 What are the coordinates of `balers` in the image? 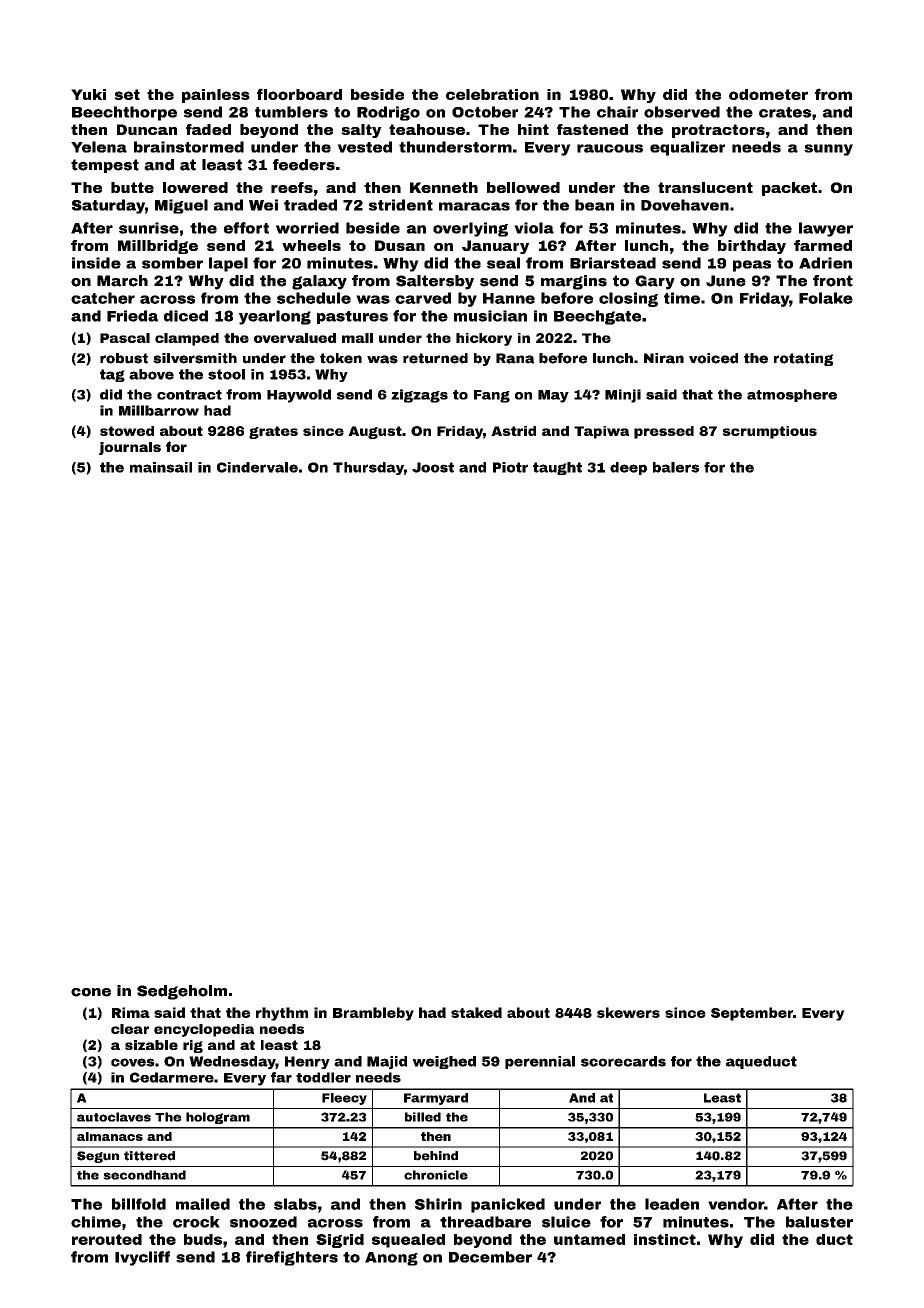 It's located at (676, 467).
